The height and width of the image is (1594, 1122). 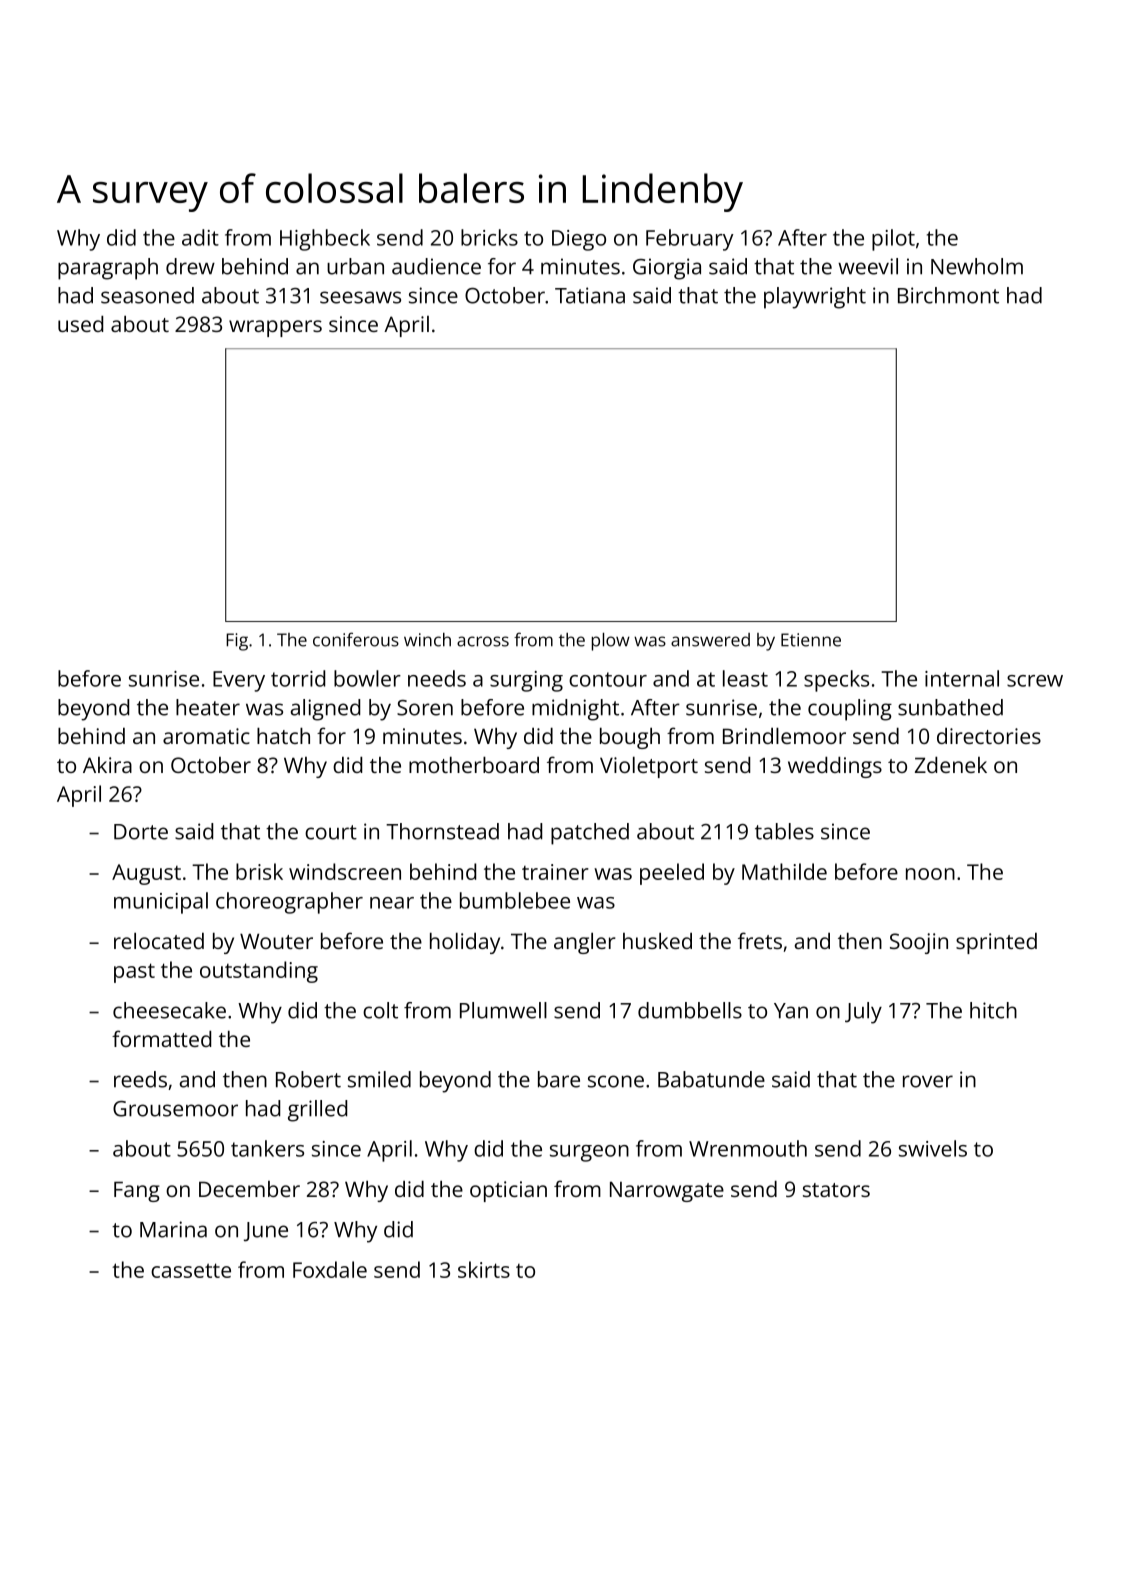 What do you see at coordinates (267, 1148) in the image?
I see `tankers` at bounding box center [267, 1148].
